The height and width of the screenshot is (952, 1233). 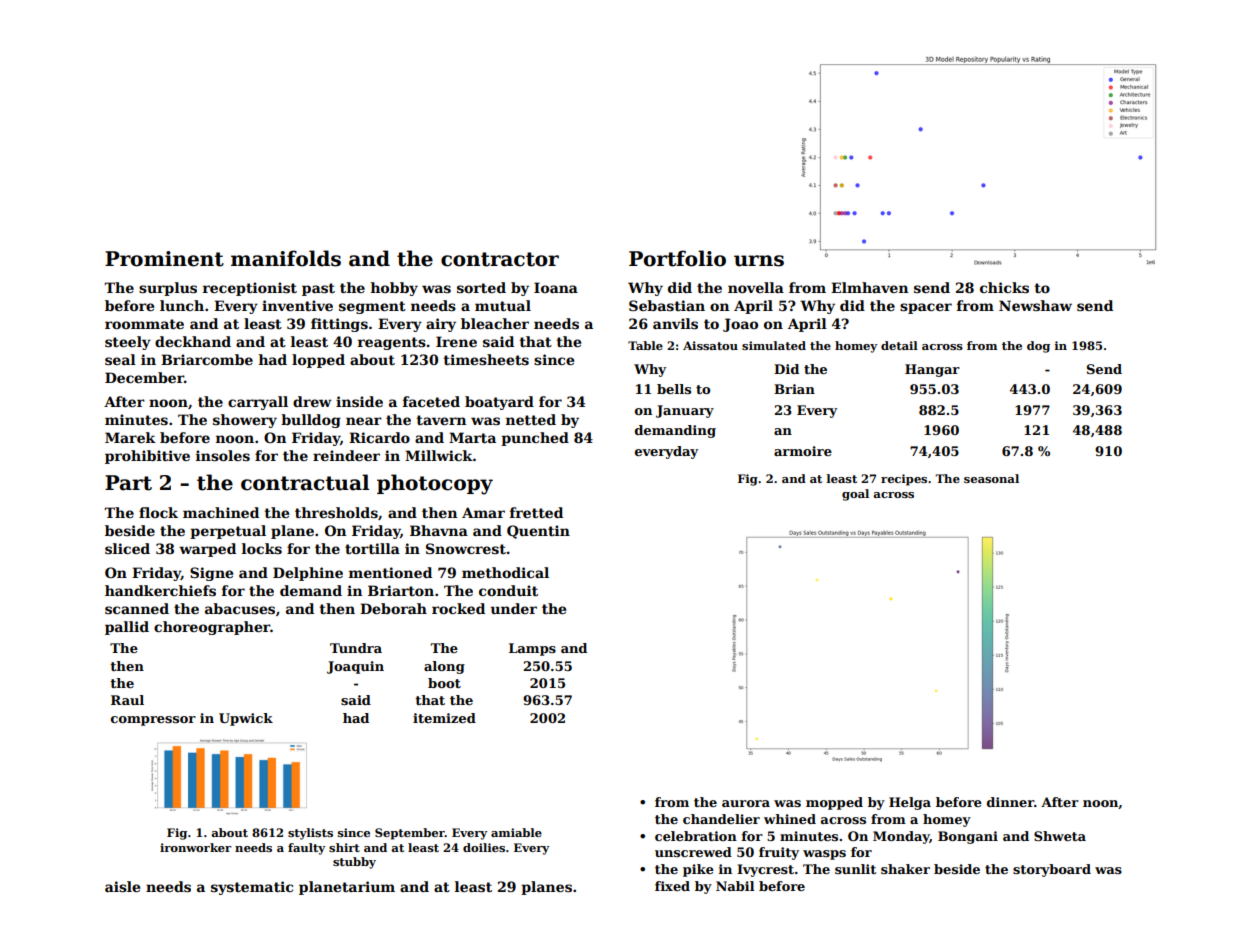 I want to click on urns, so click(x=759, y=261).
